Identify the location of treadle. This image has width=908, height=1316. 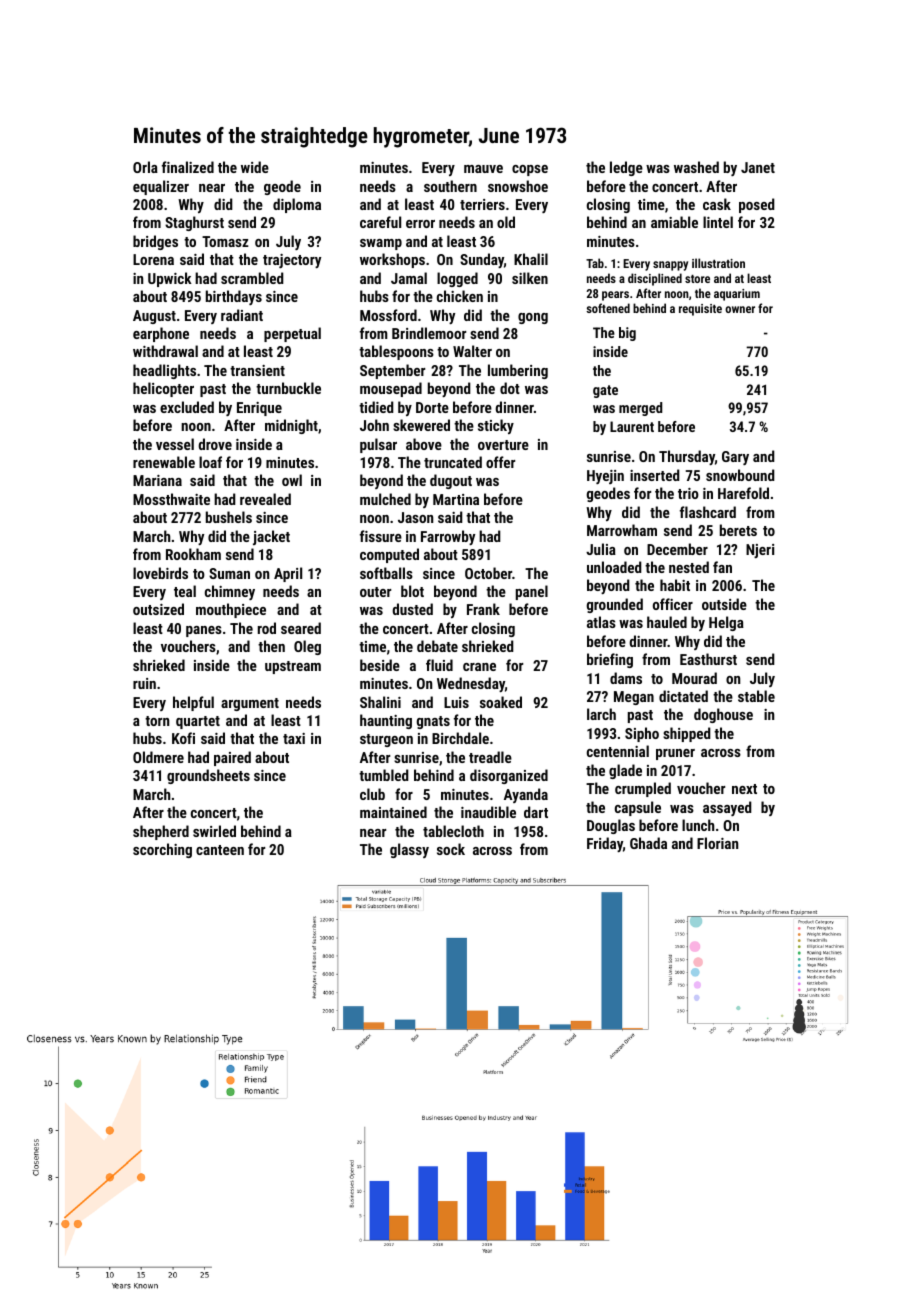
(490, 757).
